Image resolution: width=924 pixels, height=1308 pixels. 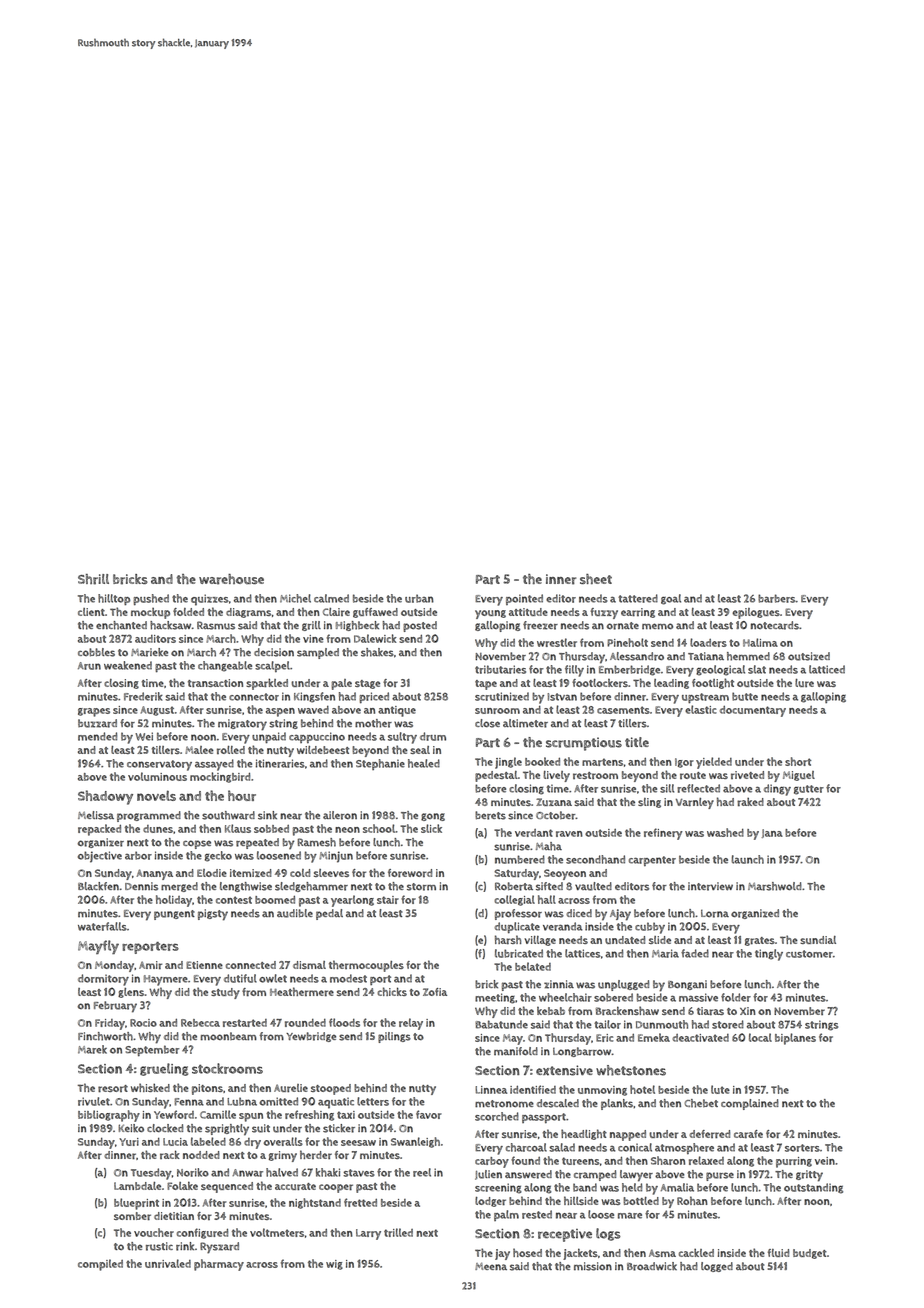 What do you see at coordinates (710, 886) in the image?
I see `interview` at bounding box center [710, 886].
